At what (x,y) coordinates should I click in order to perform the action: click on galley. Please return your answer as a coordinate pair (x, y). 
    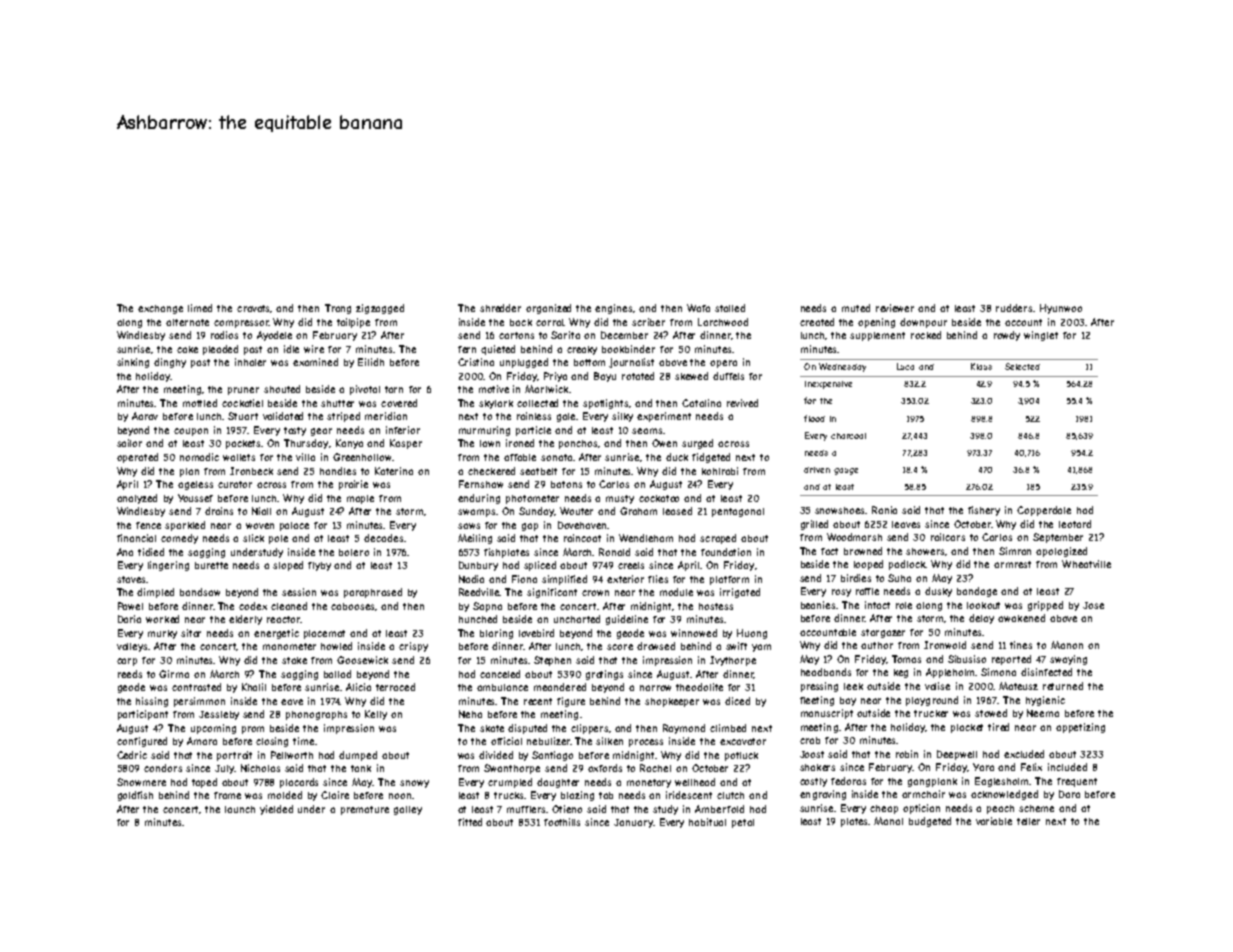
    Looking at the image, I should click on (408, 810).
